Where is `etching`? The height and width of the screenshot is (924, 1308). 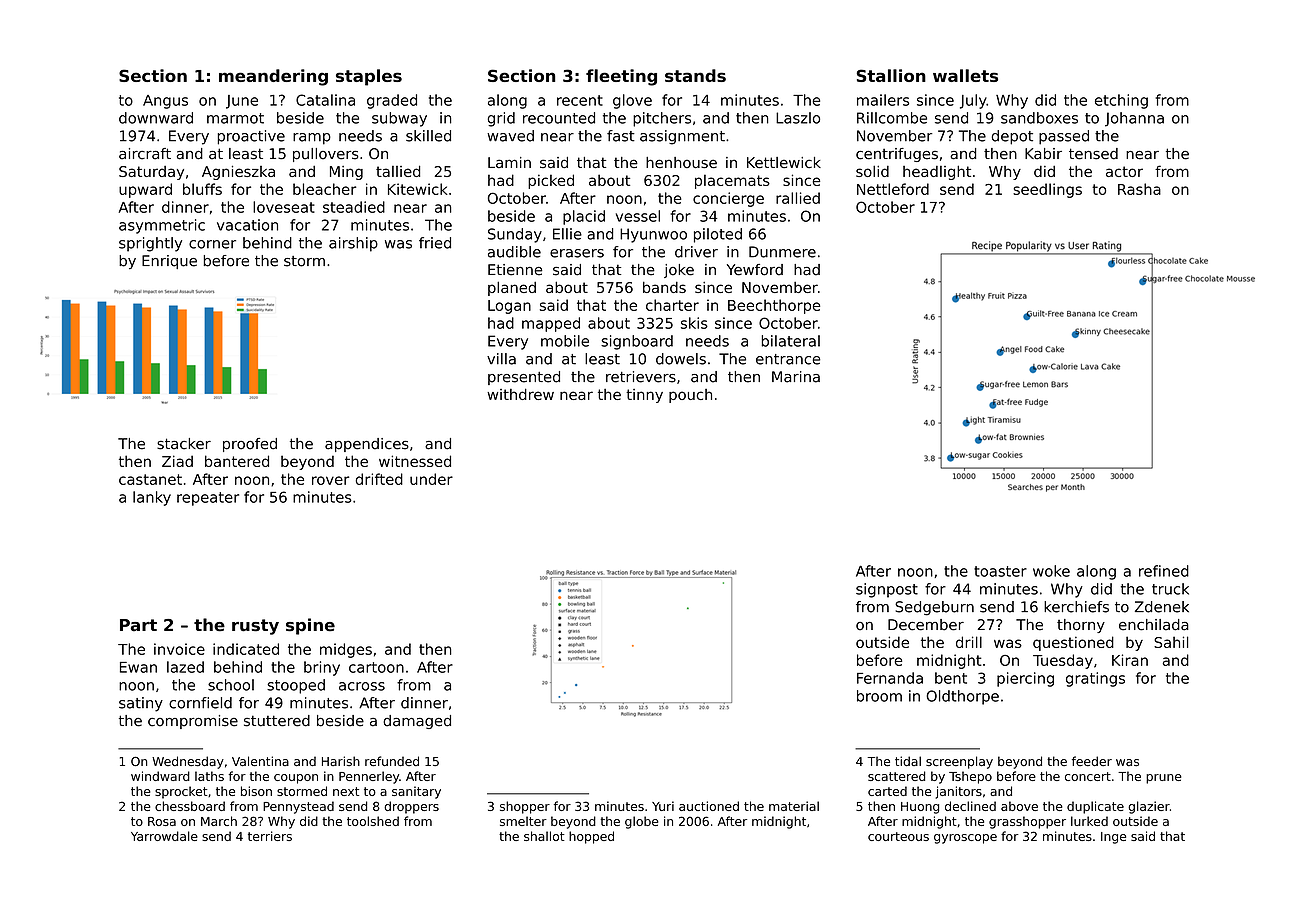 etching is located at coordinates (1121, 101).
